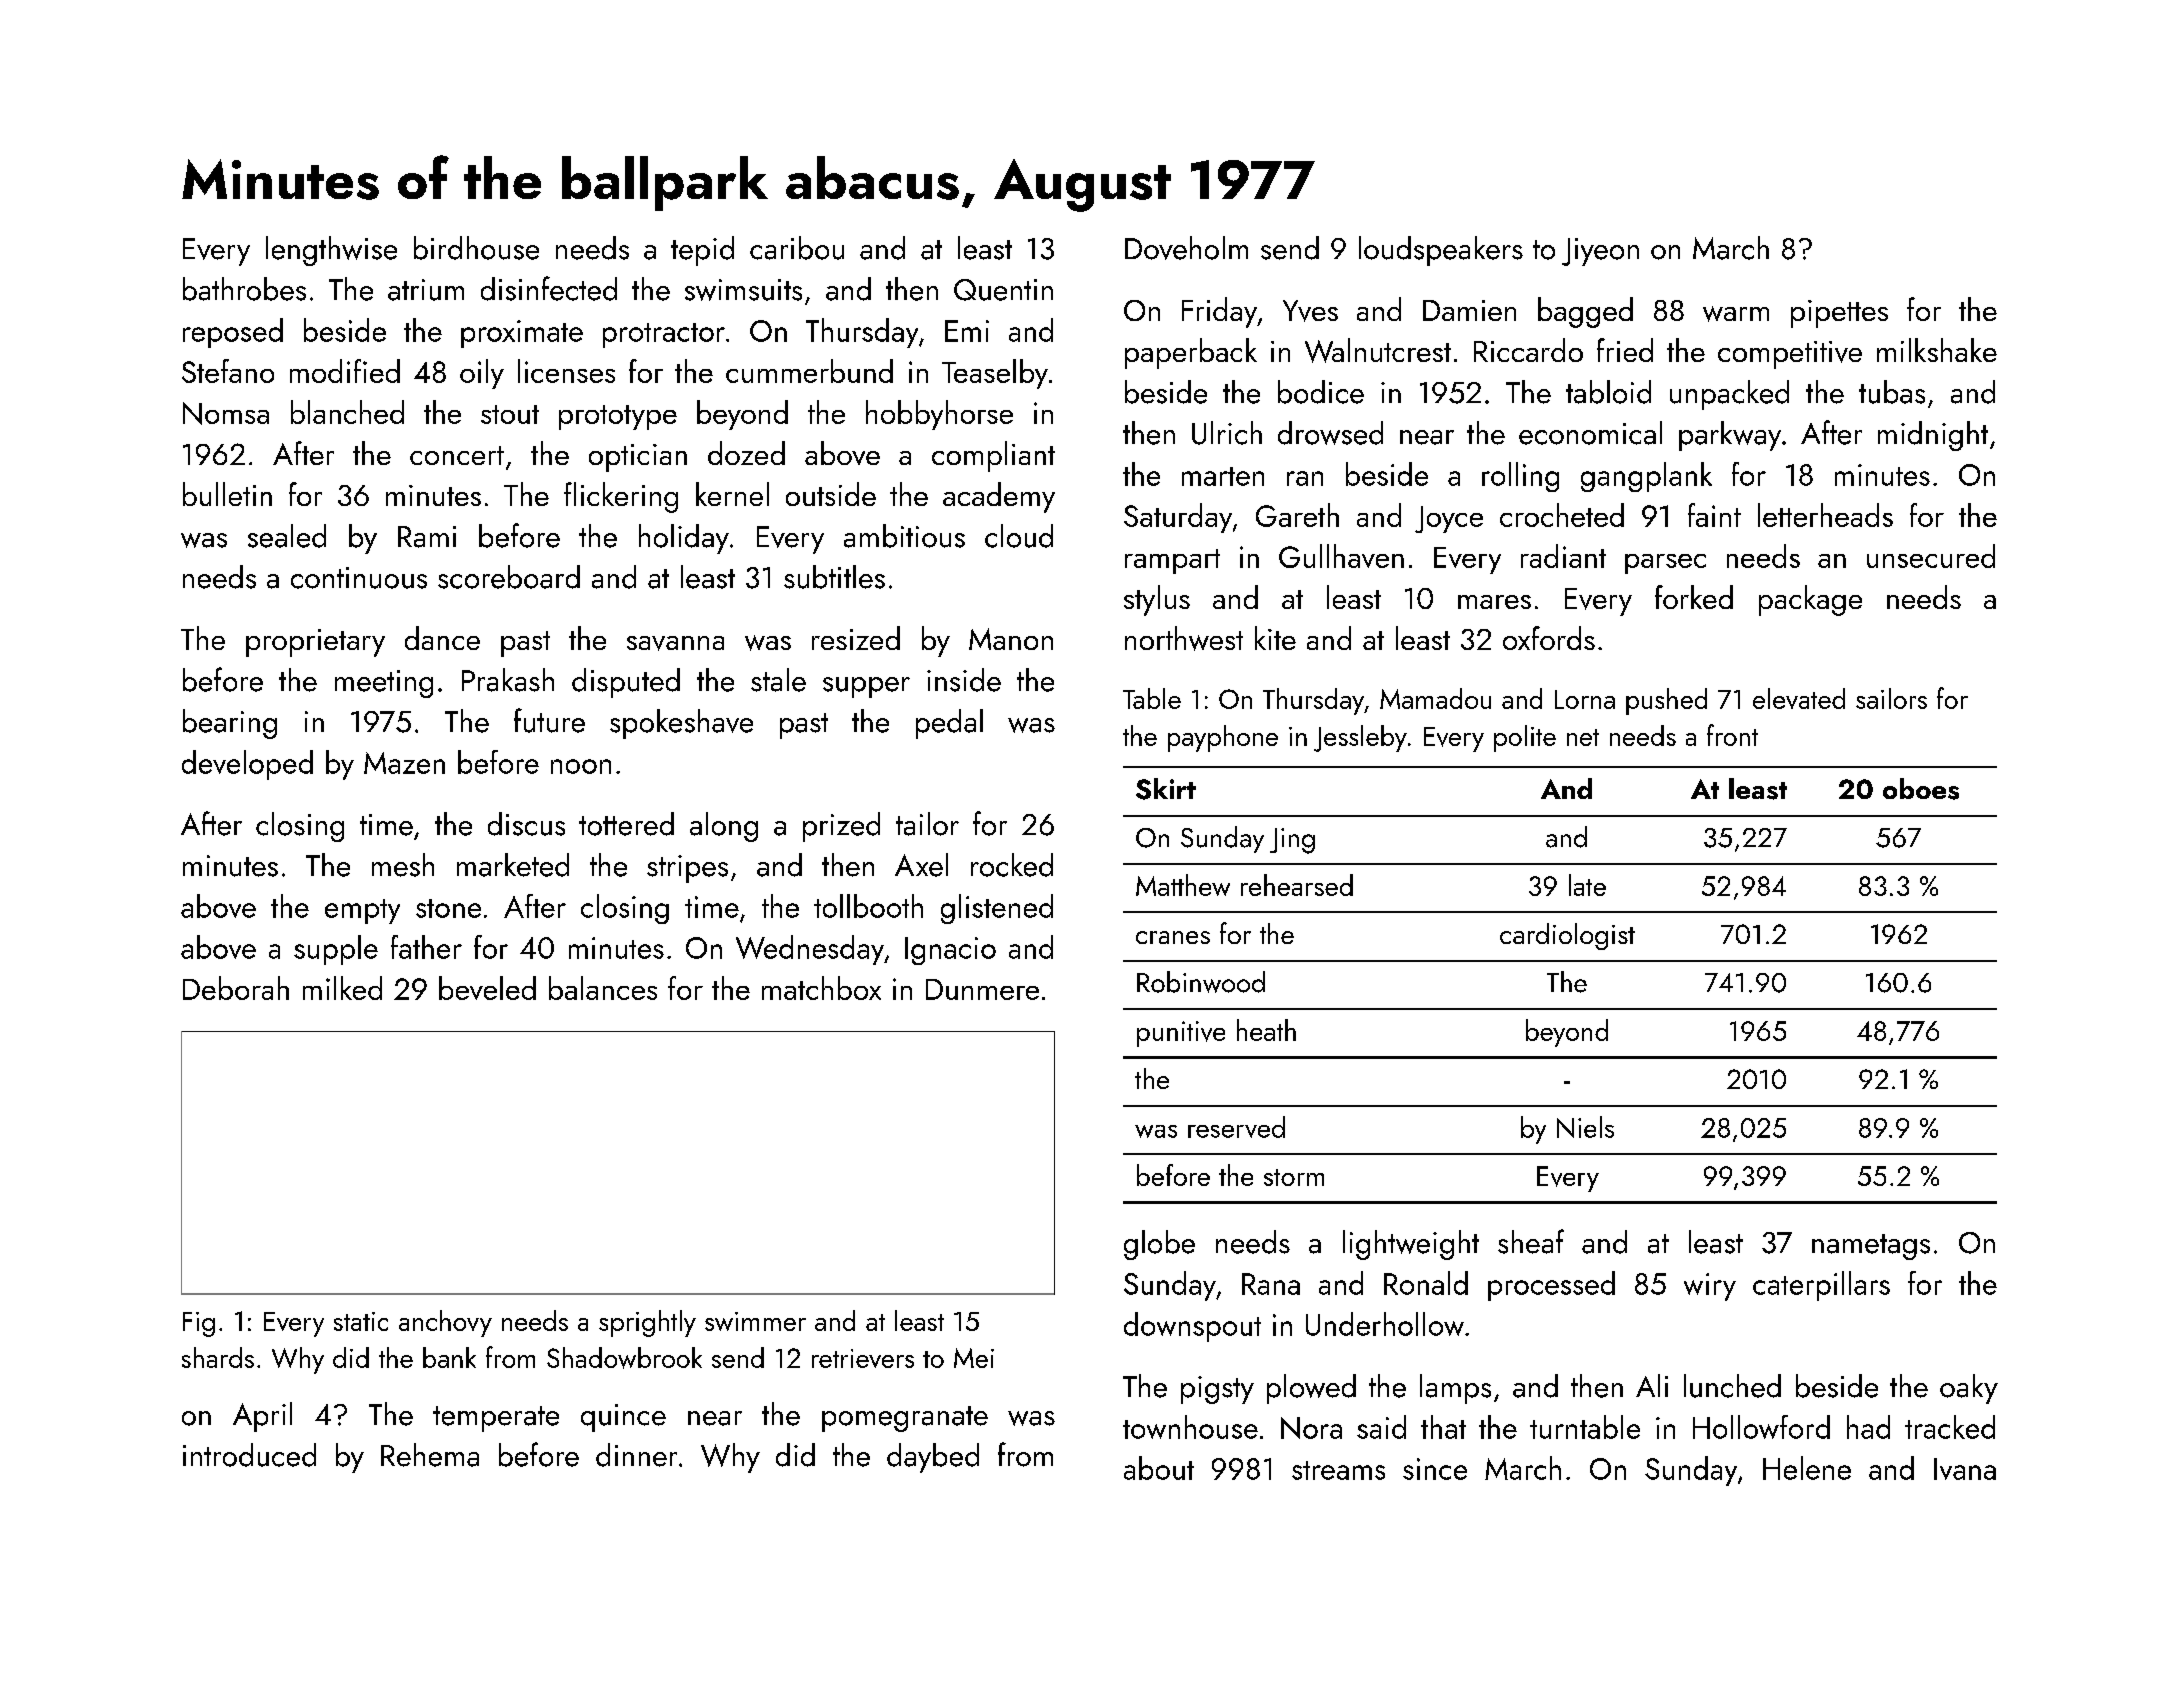 This screenshot has height=1683, width=2178. What do you see at coordinates (950, 951) in the screenshot?
I see `Ignacio` at bounding box center [950, 951].
